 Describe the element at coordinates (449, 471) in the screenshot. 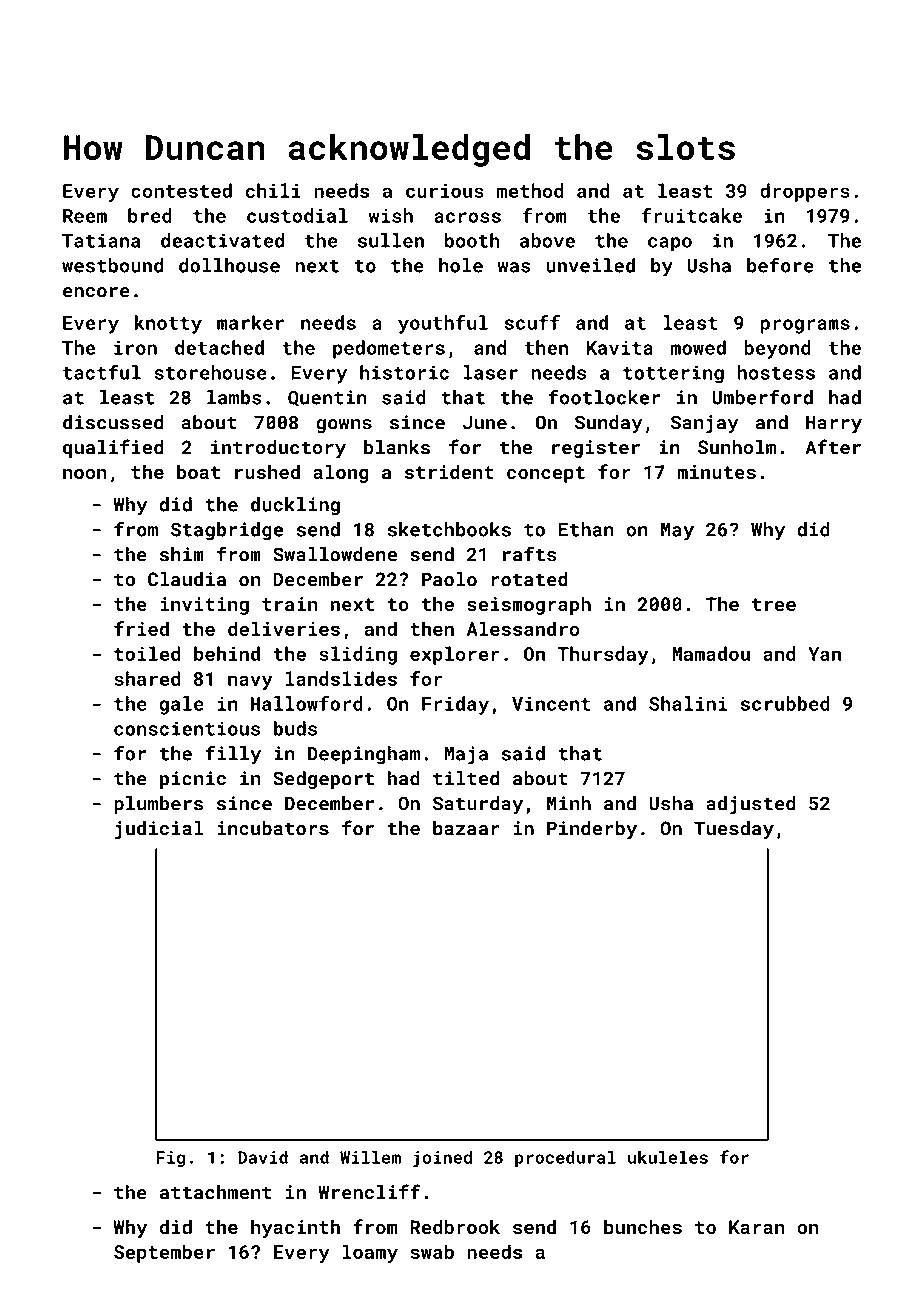

I see `strident` at that location.
